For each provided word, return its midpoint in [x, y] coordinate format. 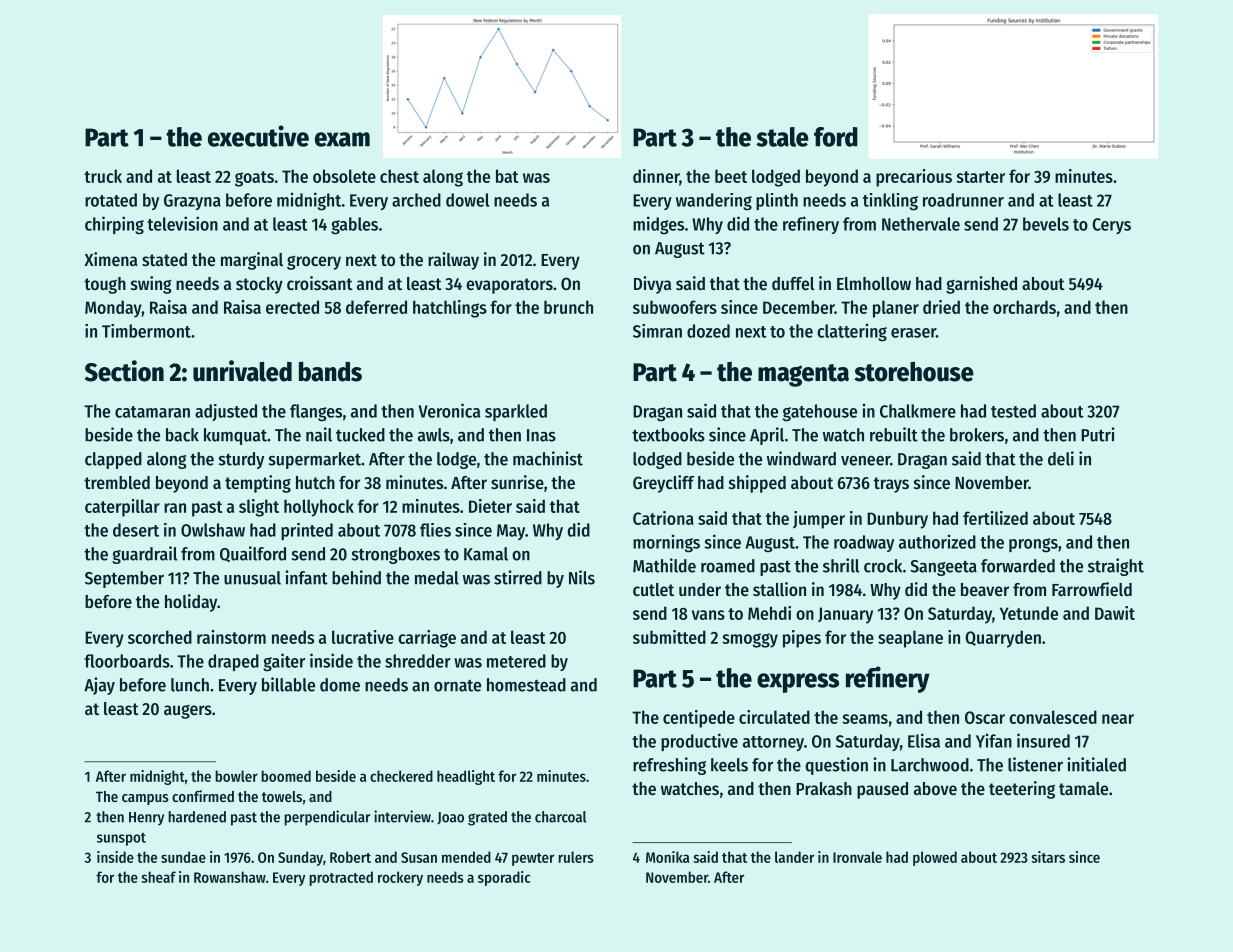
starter [980, 177]
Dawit [1115, 613]
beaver [985, 589]
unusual [252, 578]
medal [437, 578]
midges [658, 225]
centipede [699, 719]
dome [340, 685]
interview [402, 816]
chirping [114, 225]
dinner [656, 177]
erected [292, 307]
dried [941, 307]
